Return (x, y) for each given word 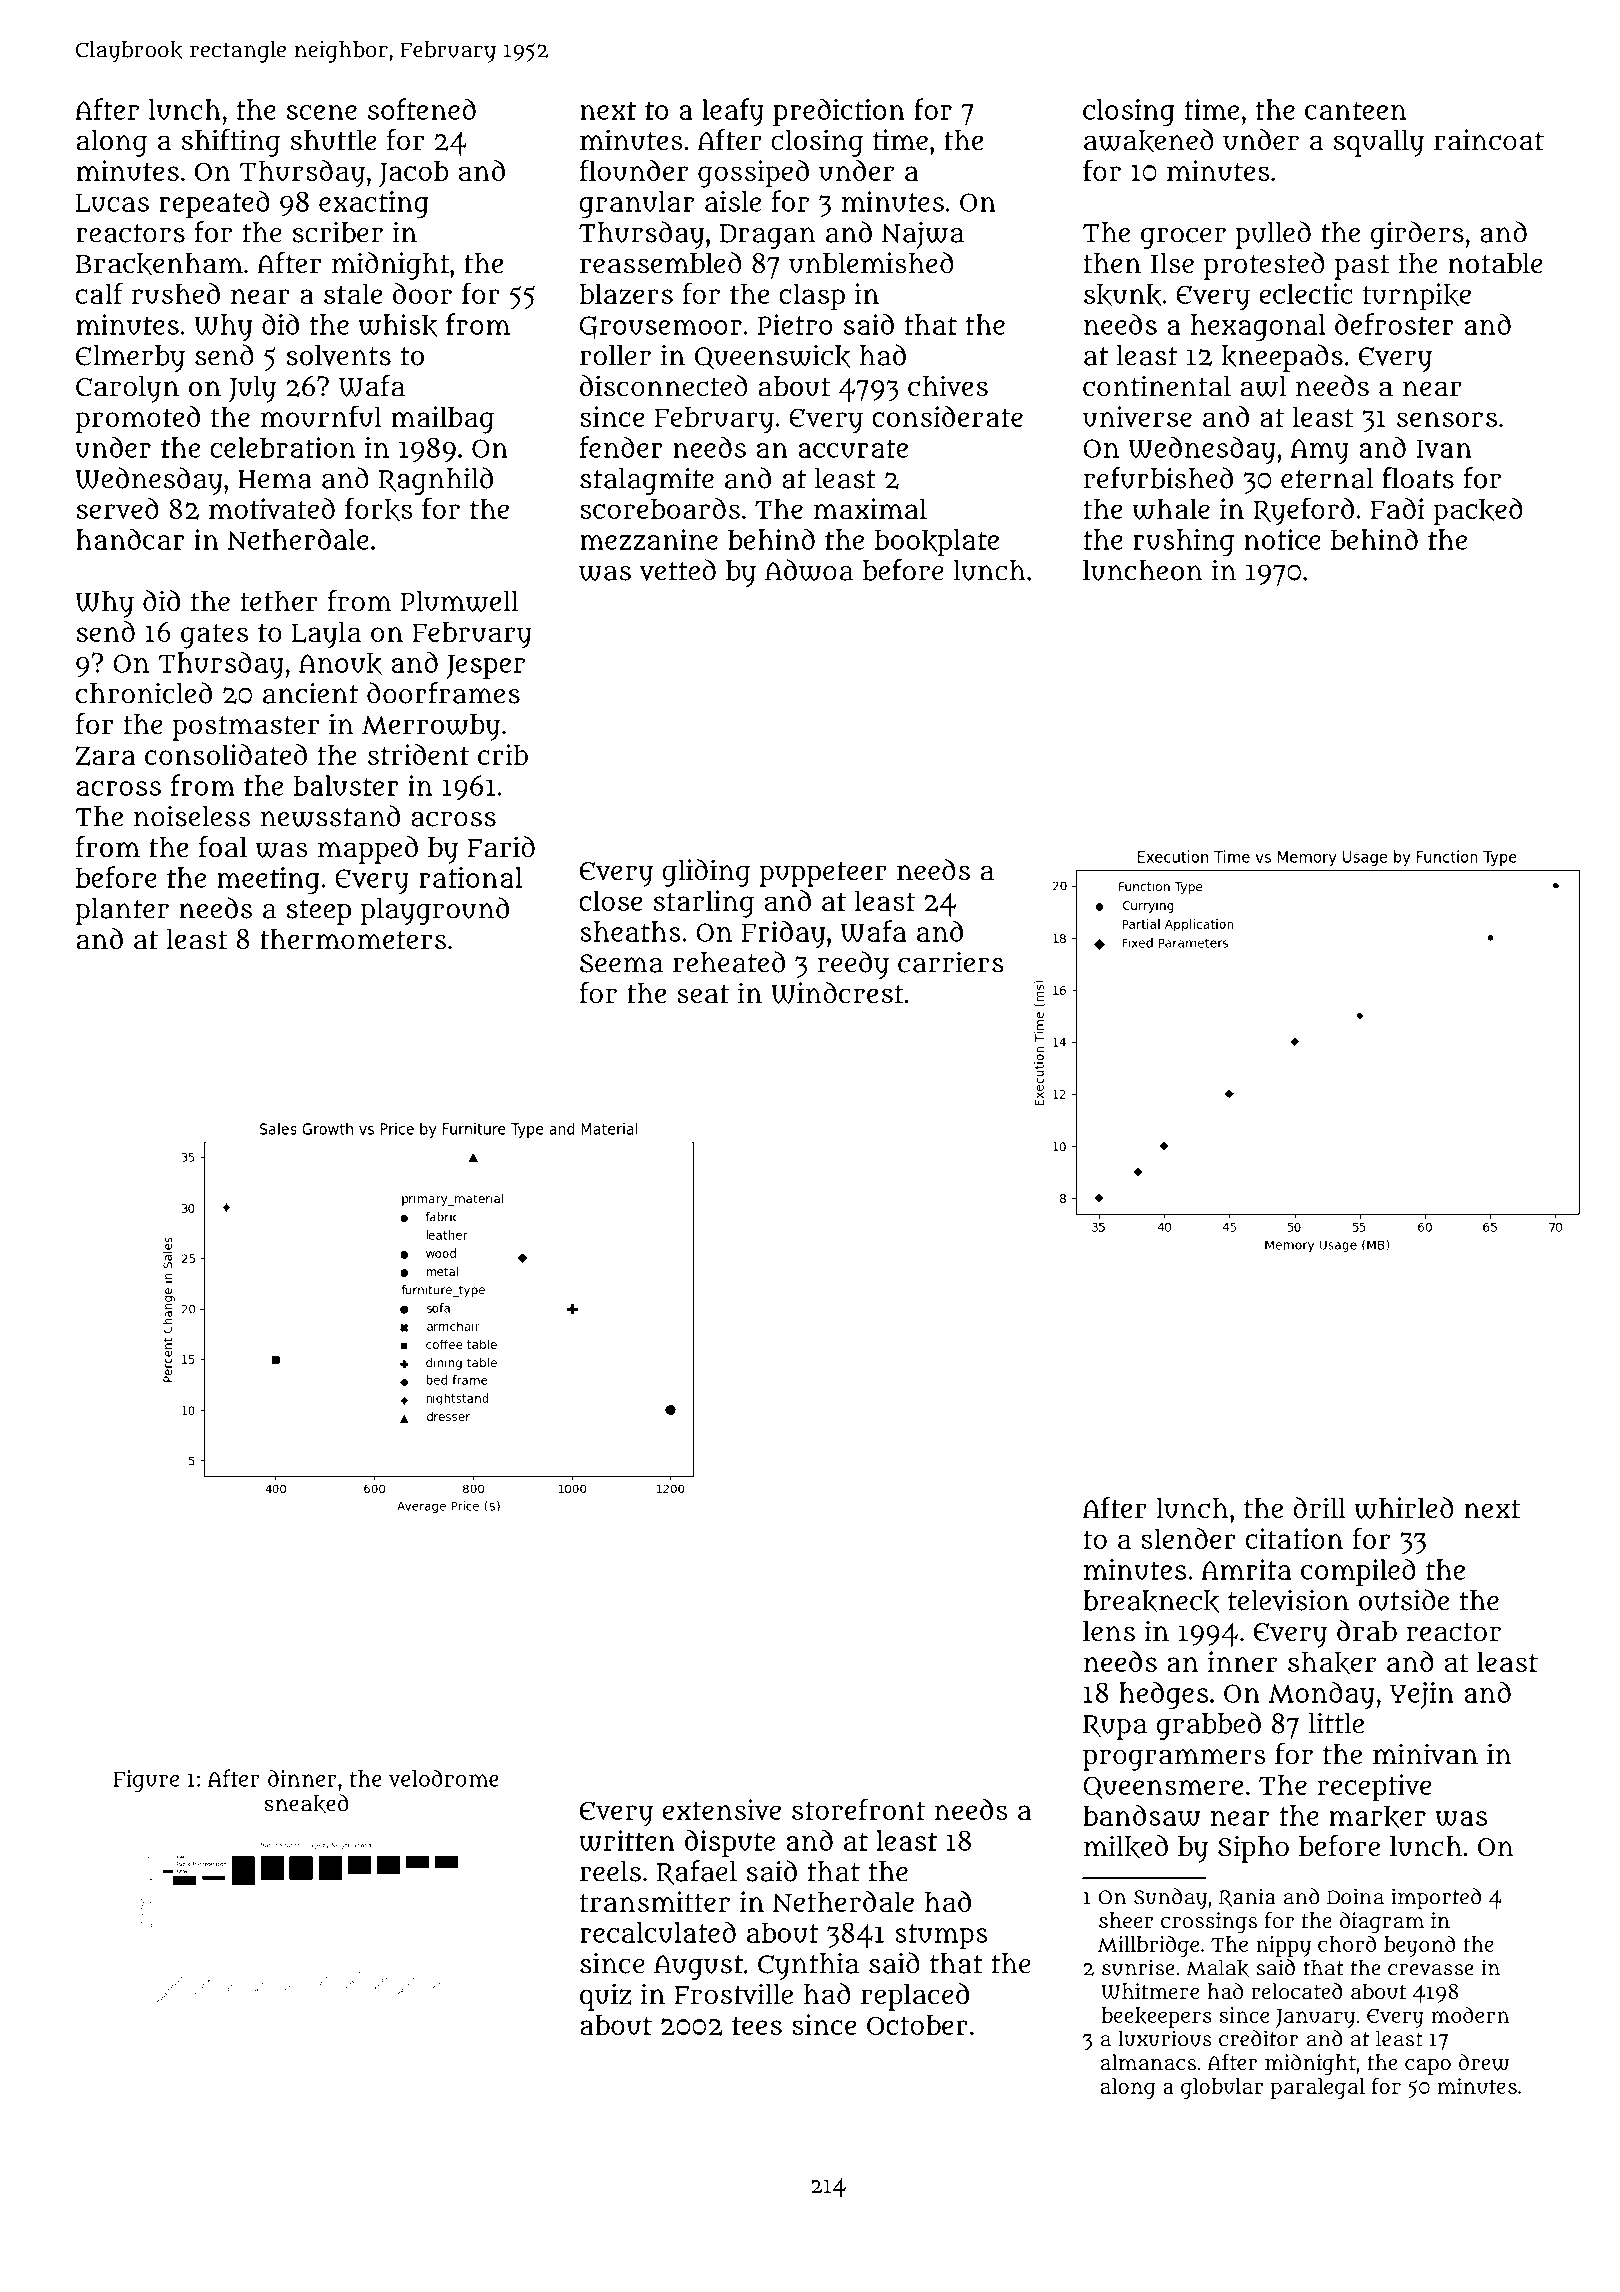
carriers (951, 962)
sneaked (306, 1803)
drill (1319, 1507)
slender (1188, 1538)
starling (704, 904)
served (118, 508)
